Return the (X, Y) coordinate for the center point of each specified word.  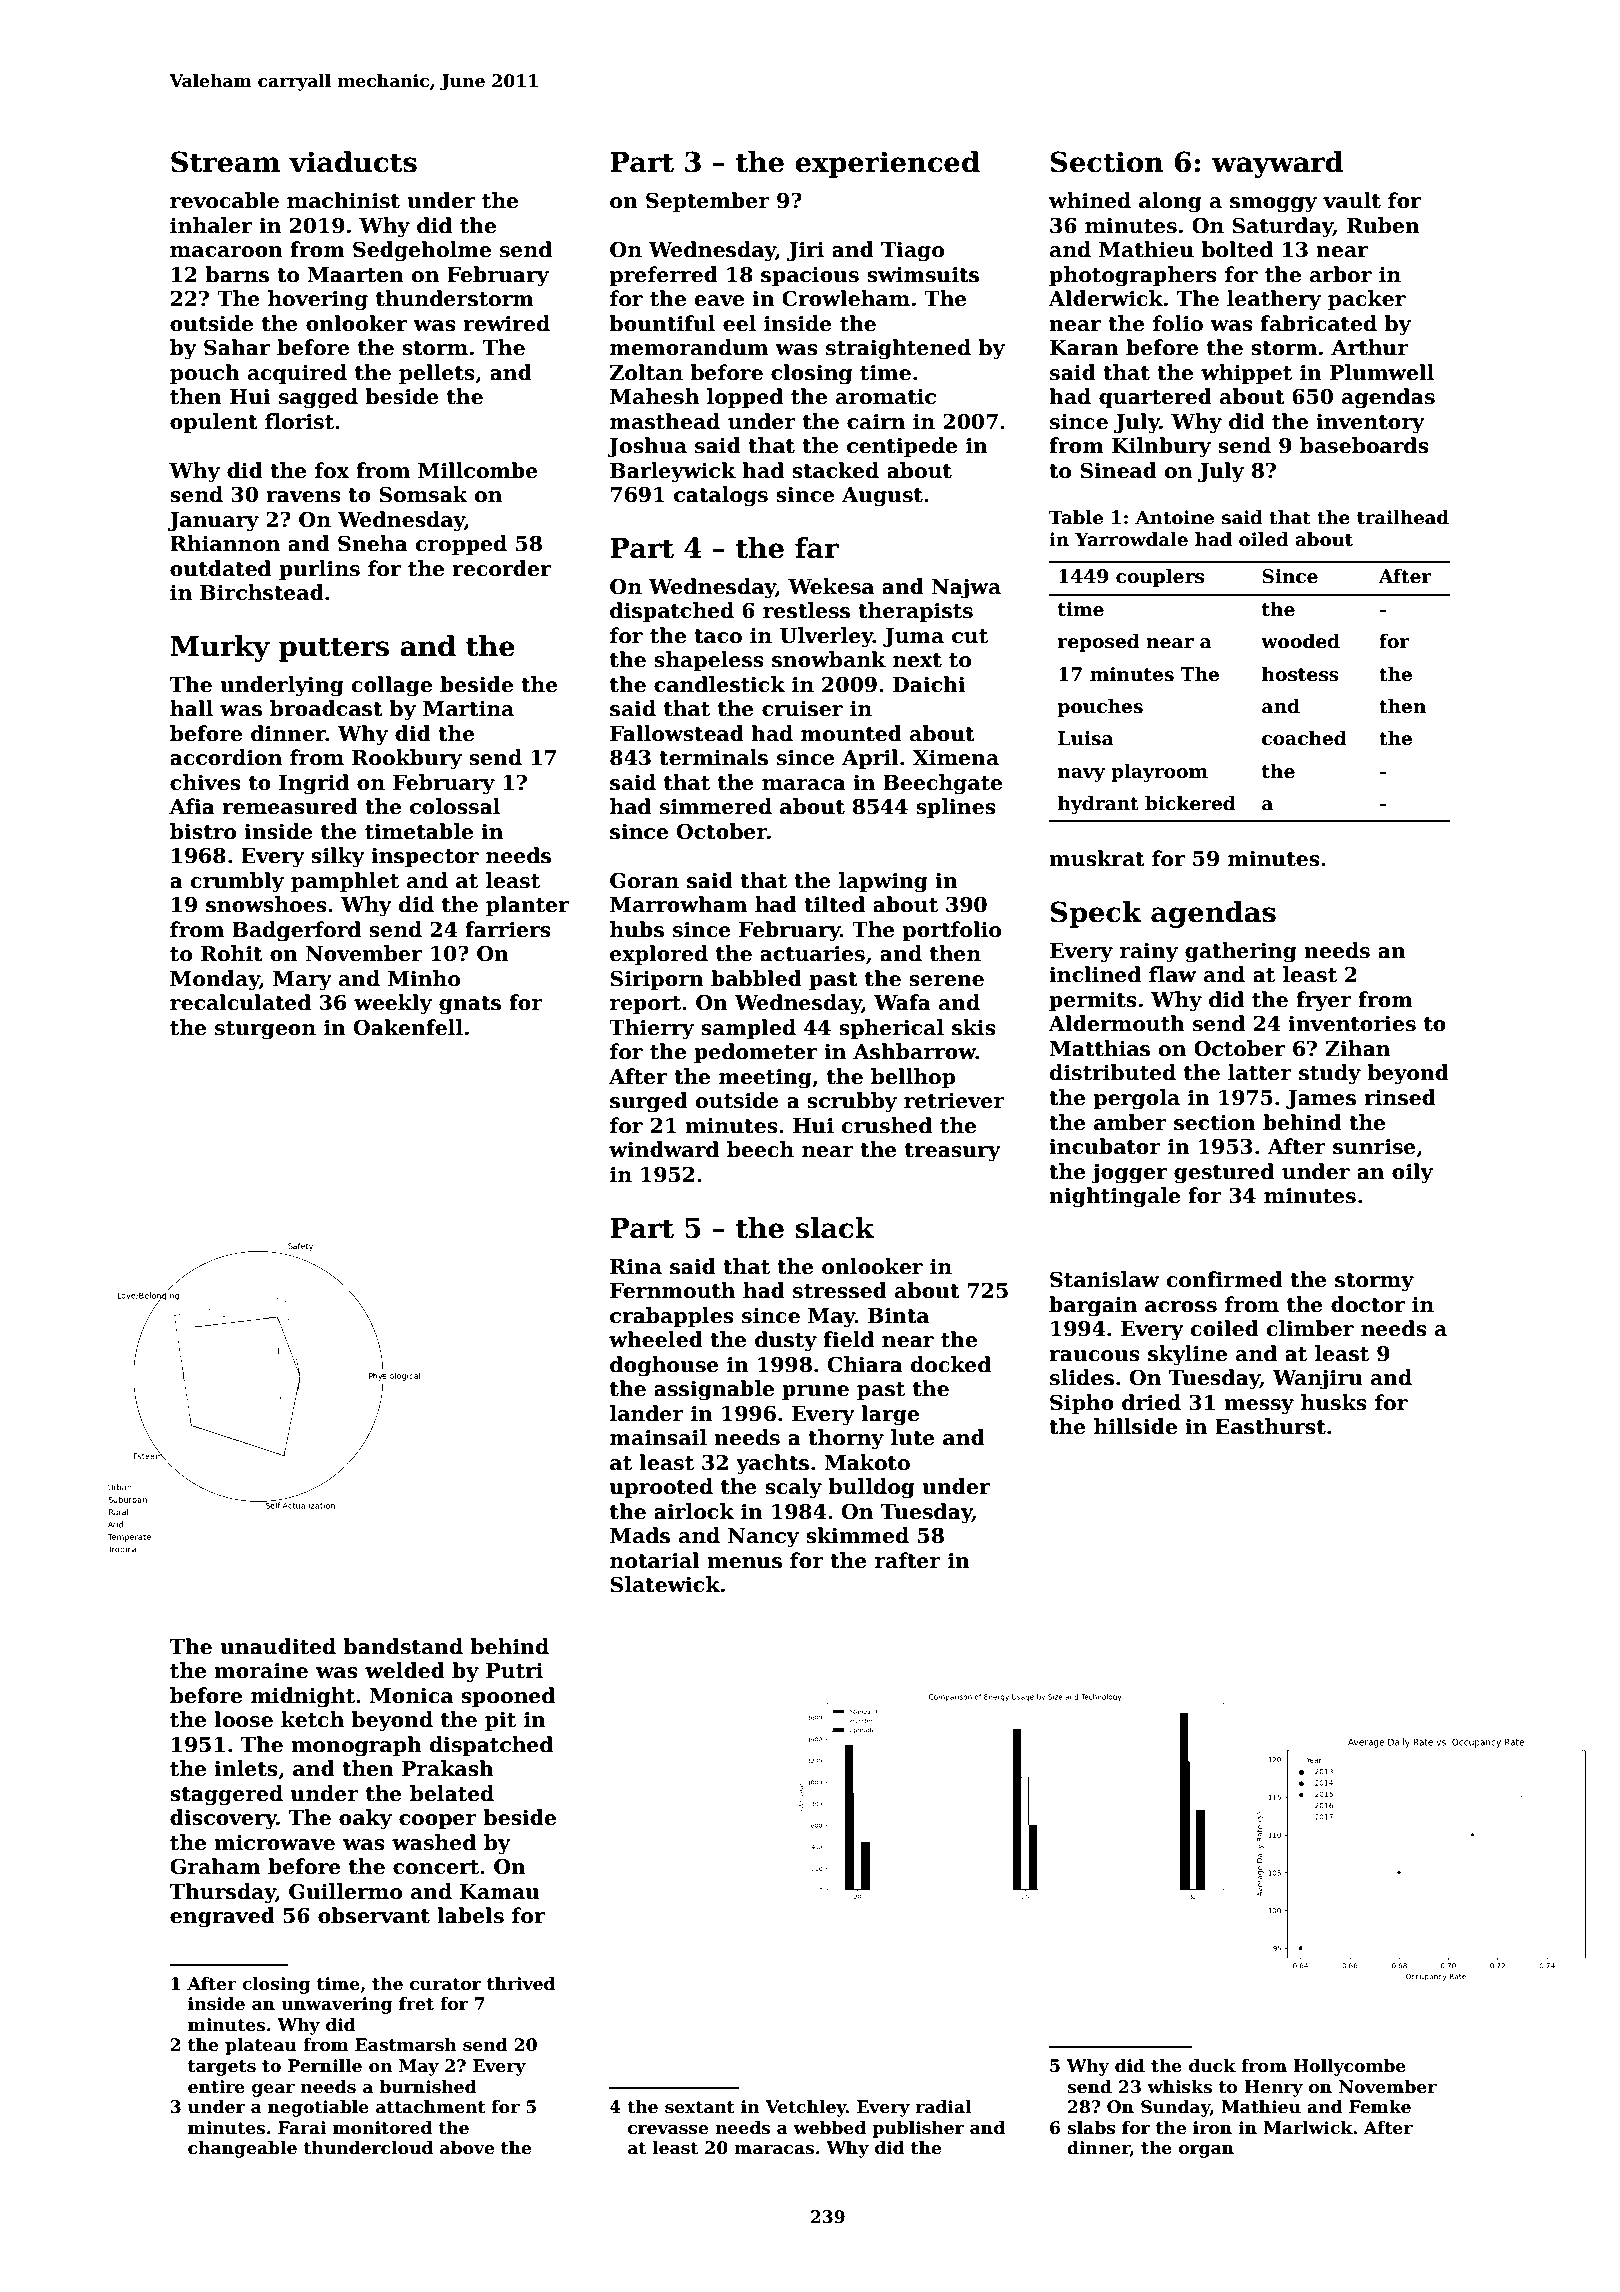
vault (1352, 200)
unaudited (278, 1646)
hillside (1135, 1426)
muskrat (1097, 858)
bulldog (871, 1488)
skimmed (857, 1535)
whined (1090, 200)
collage (392, 686)
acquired (297, 374)
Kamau (499, 1892)
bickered (1190, 803)
